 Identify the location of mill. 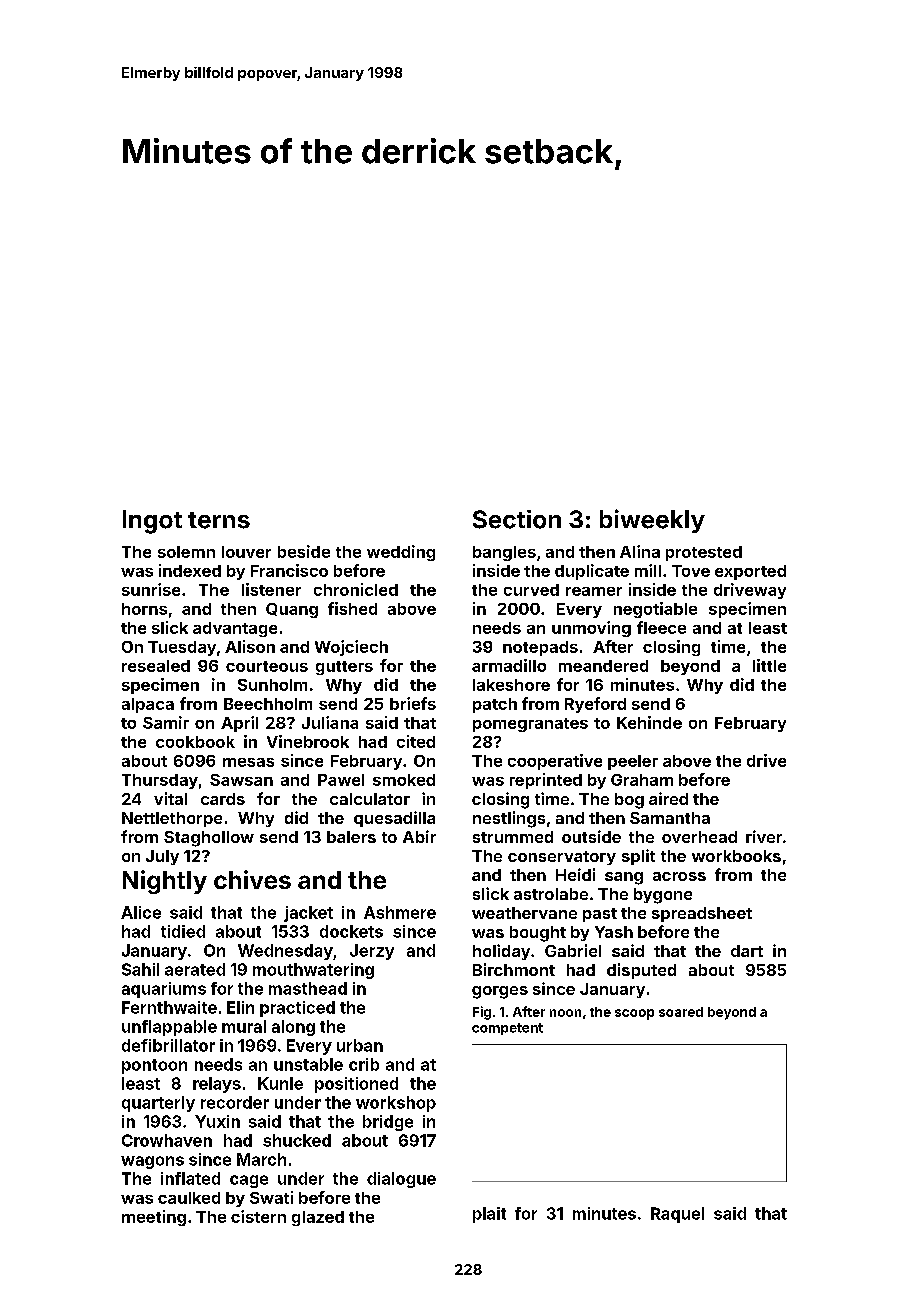
(648, 570).
